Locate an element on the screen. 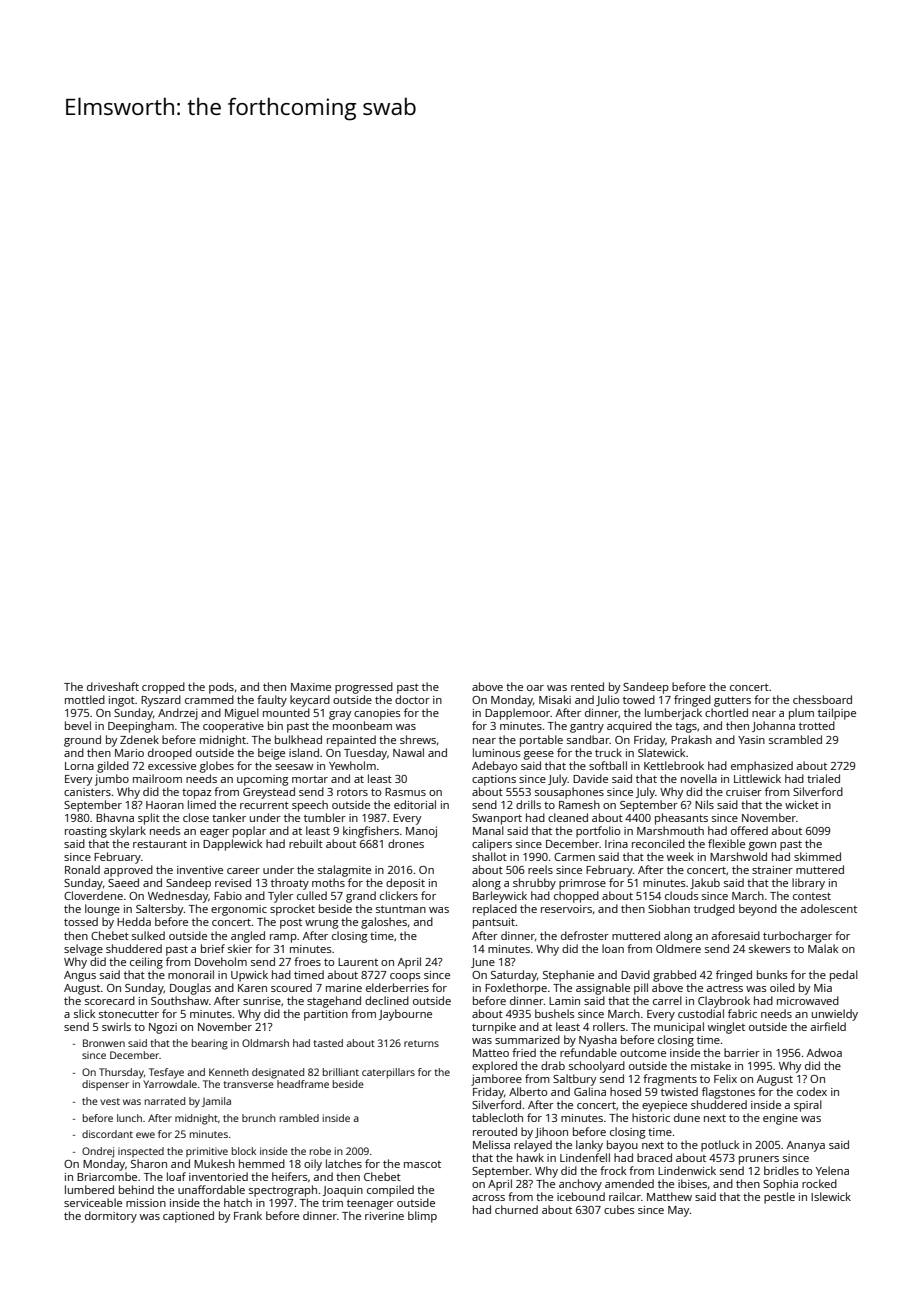 This screenshot has height=1308, width=924. galoshes is located at coordinates (384, 923).
